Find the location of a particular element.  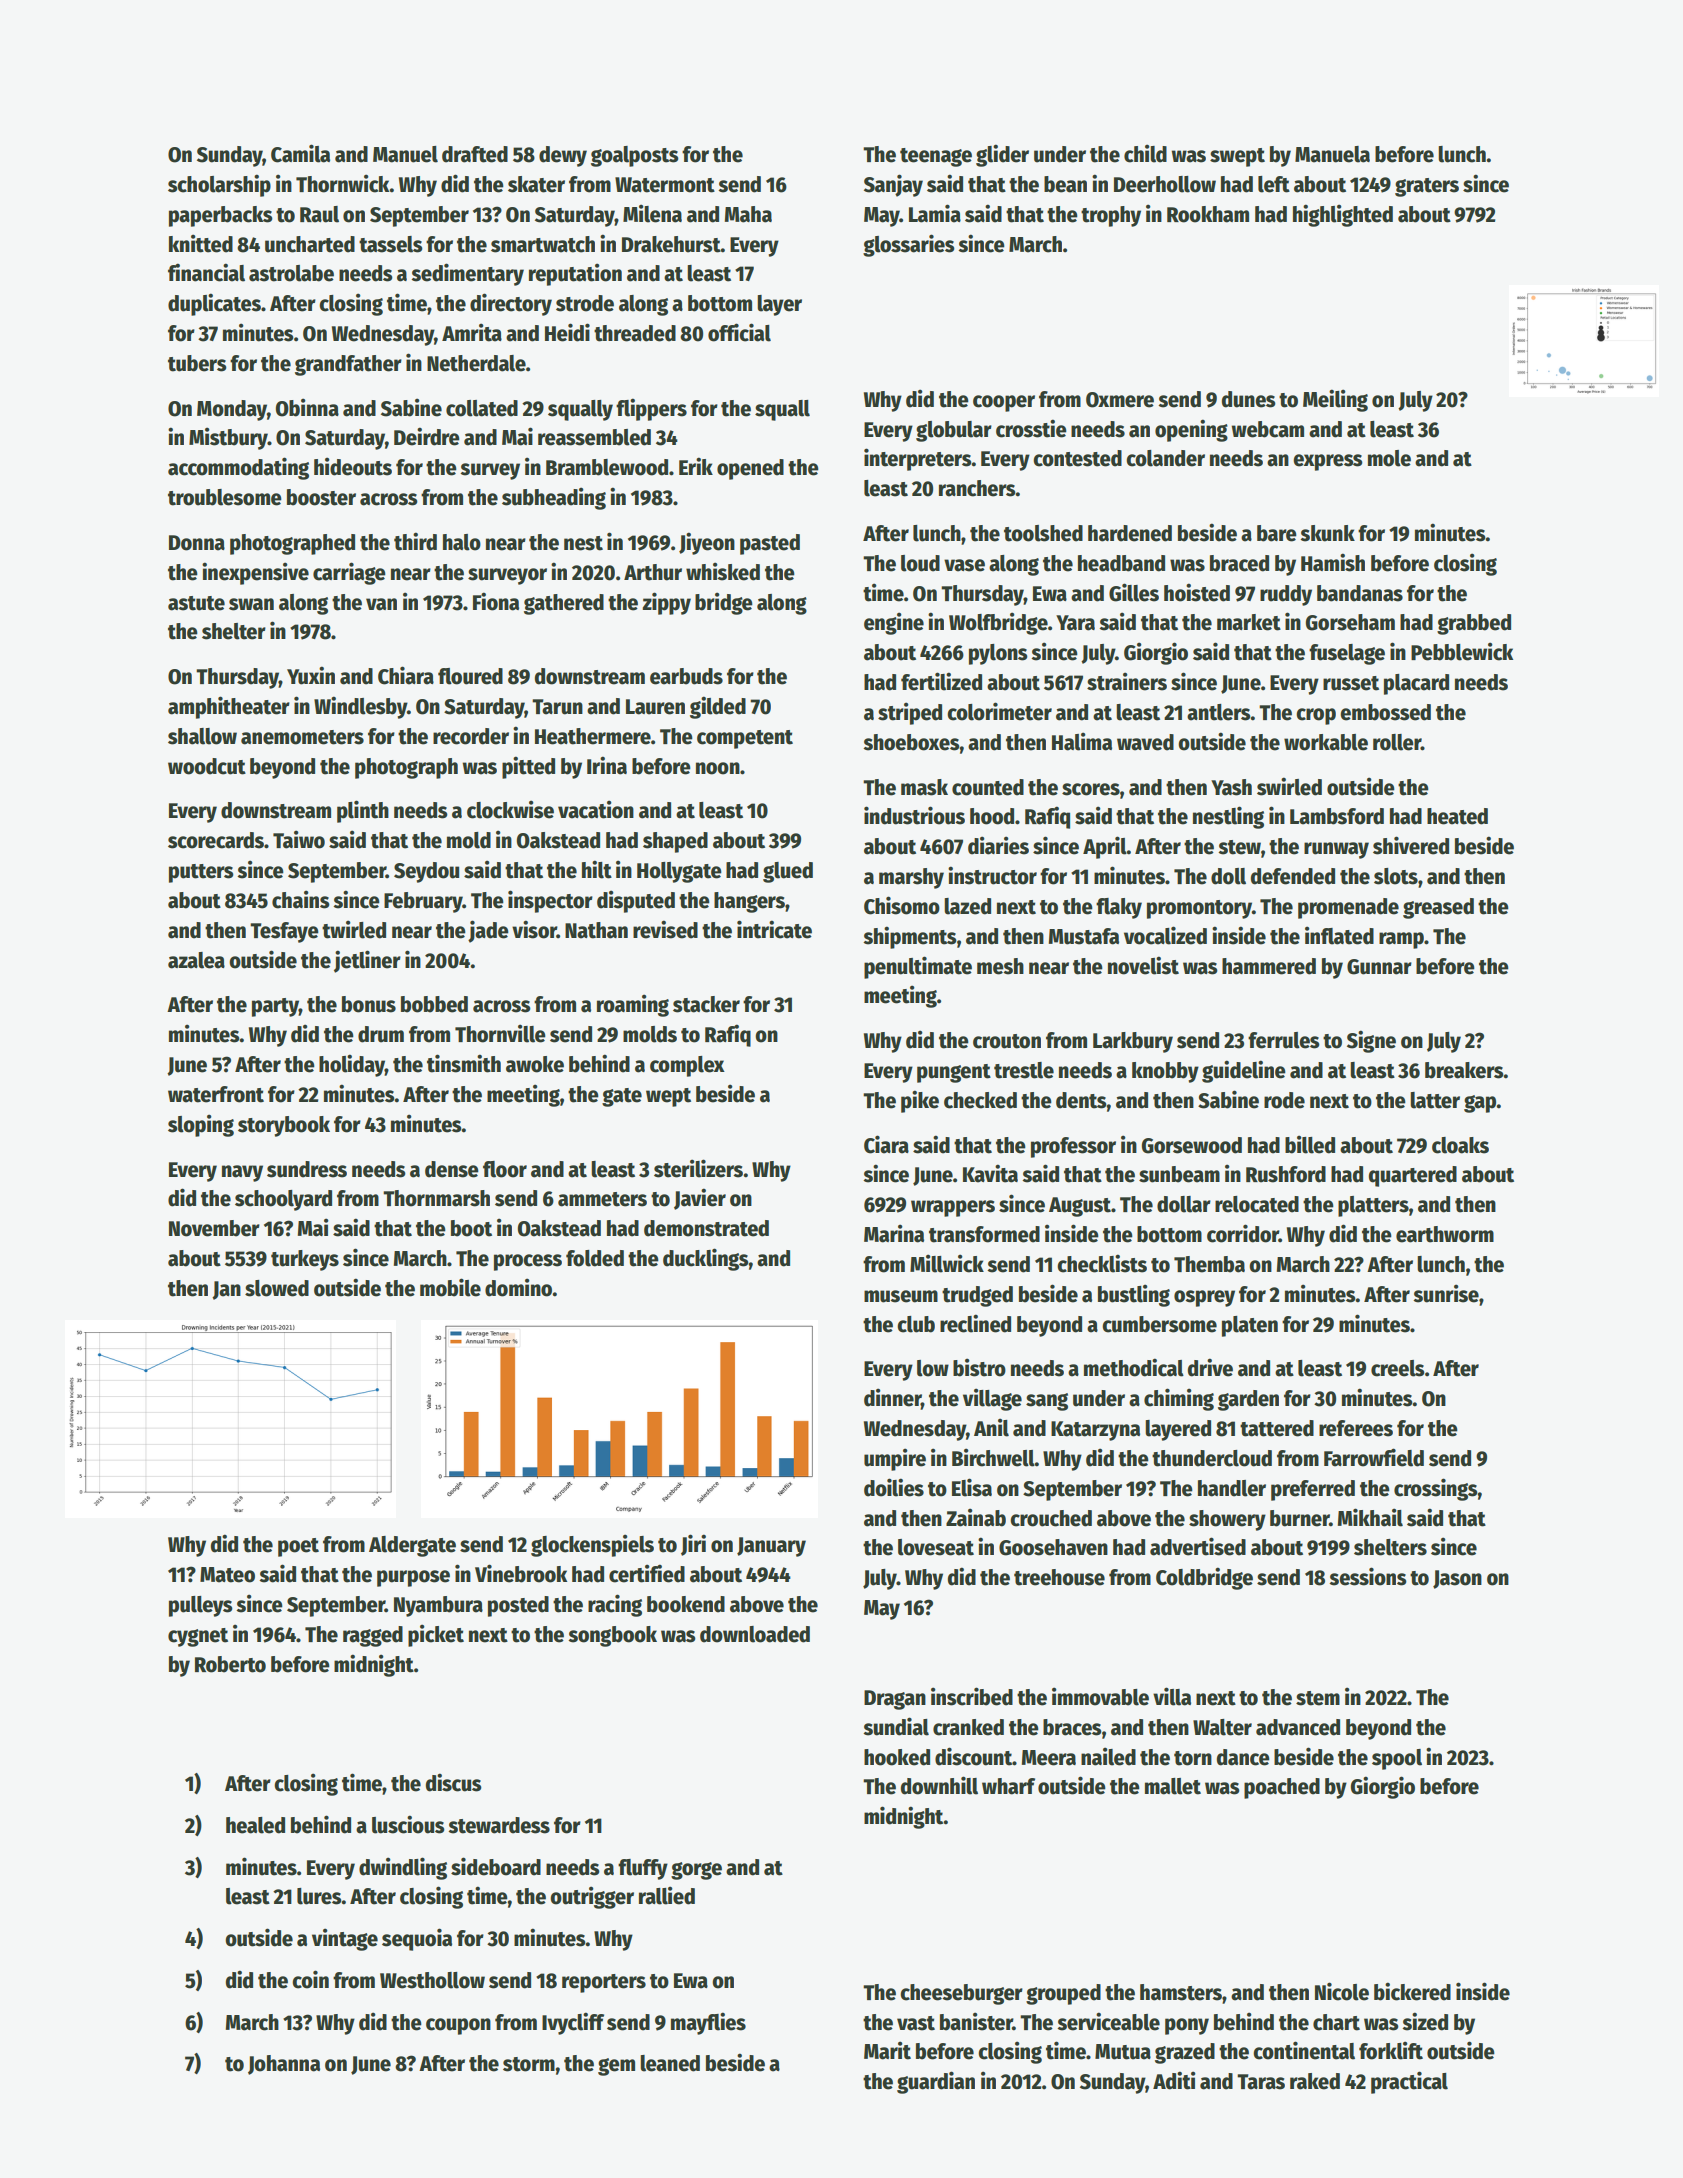

drafted is located at coordinates (475, 154).
